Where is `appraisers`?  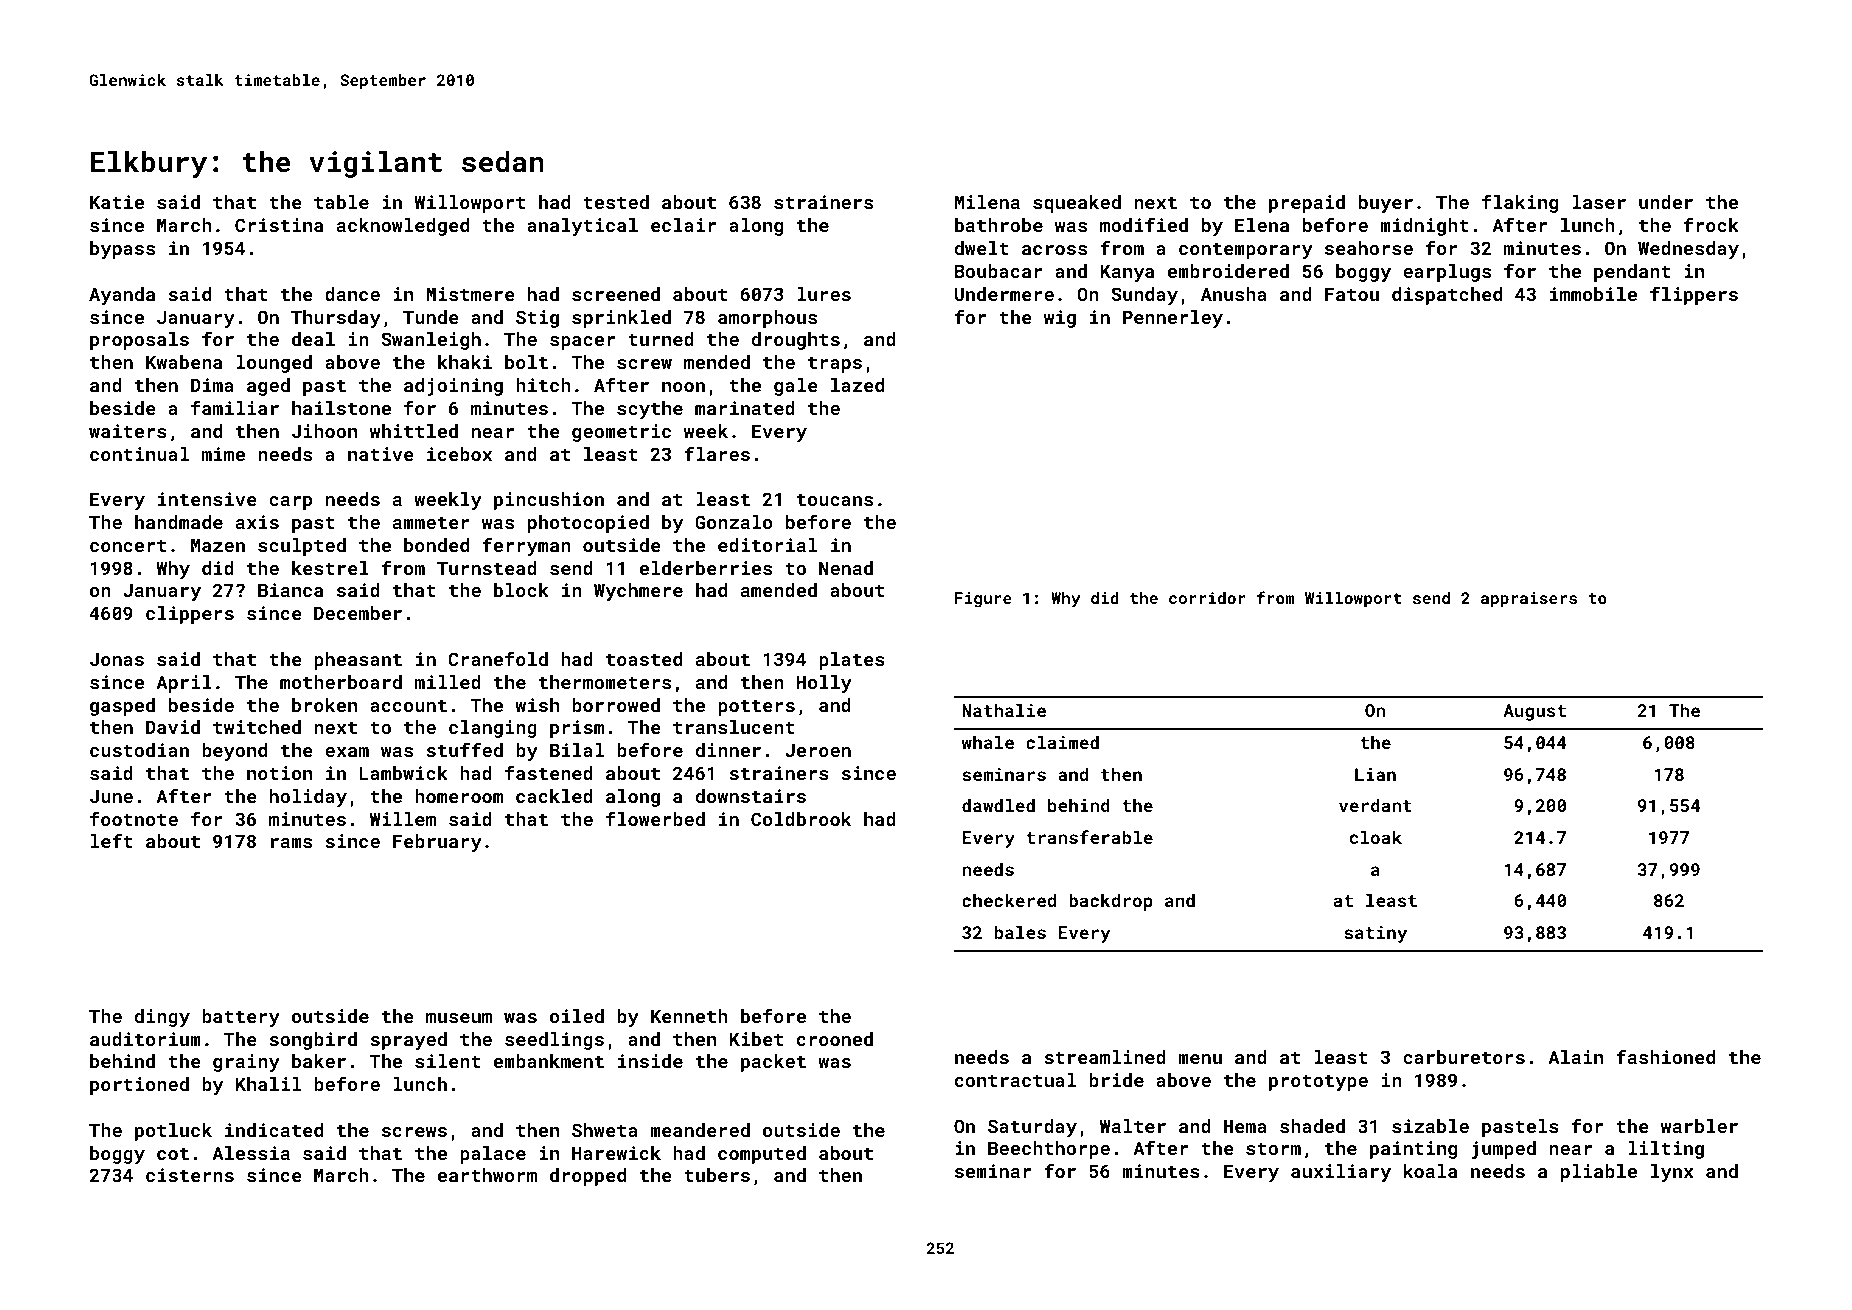
appraisers is located at coordinates (1529, 600).
